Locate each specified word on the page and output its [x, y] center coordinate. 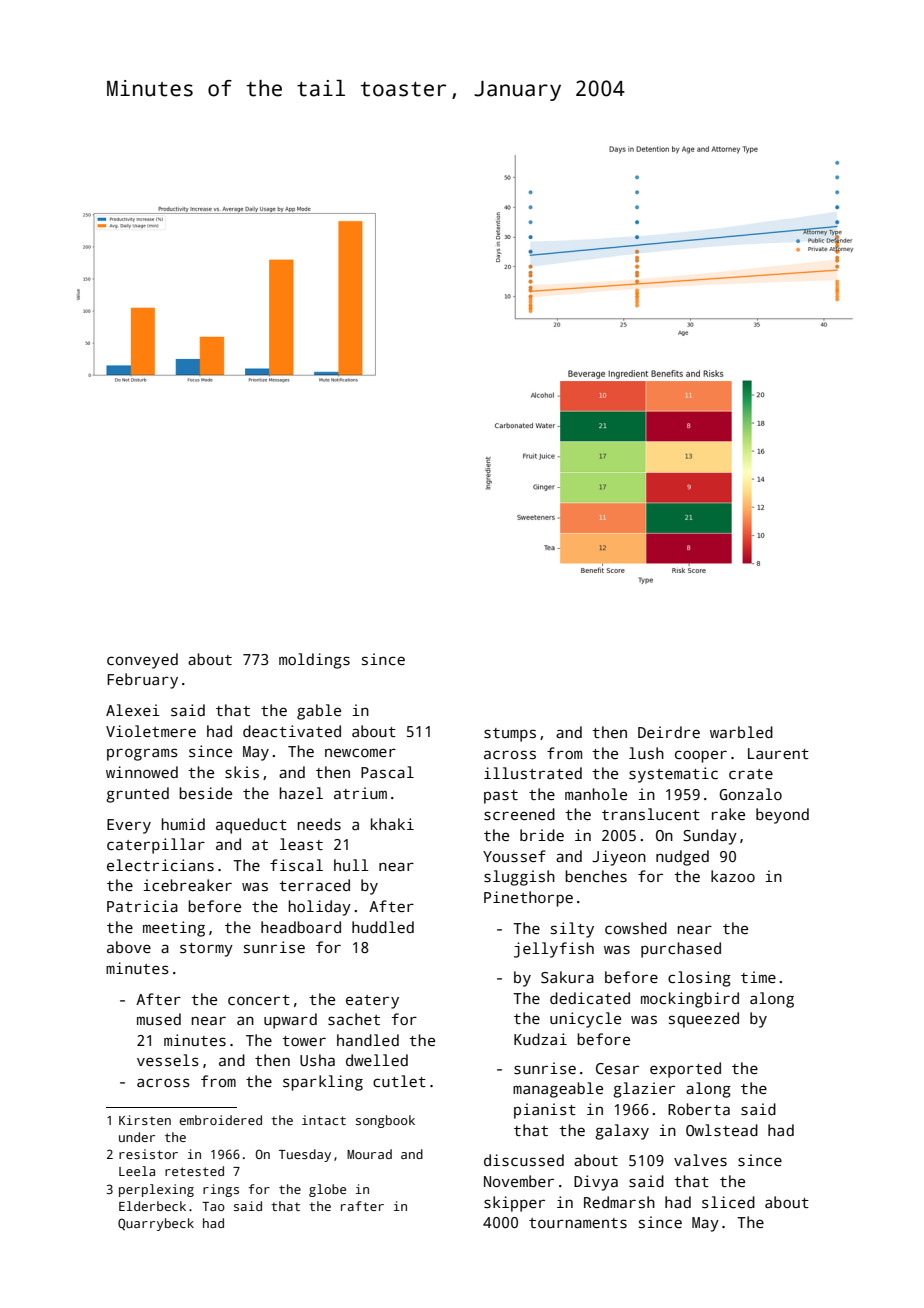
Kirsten [145, 1120]
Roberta [699, 1109]
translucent [651, 814]
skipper [514, 1204]
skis [242, 772]
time [758, 977]
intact [324, 1120]
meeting [174, 929]
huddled [383, 927]
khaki [392, 824]
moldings [314, 661]
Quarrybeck [156, 1224]
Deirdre [669, 732]
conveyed [142, 661]
